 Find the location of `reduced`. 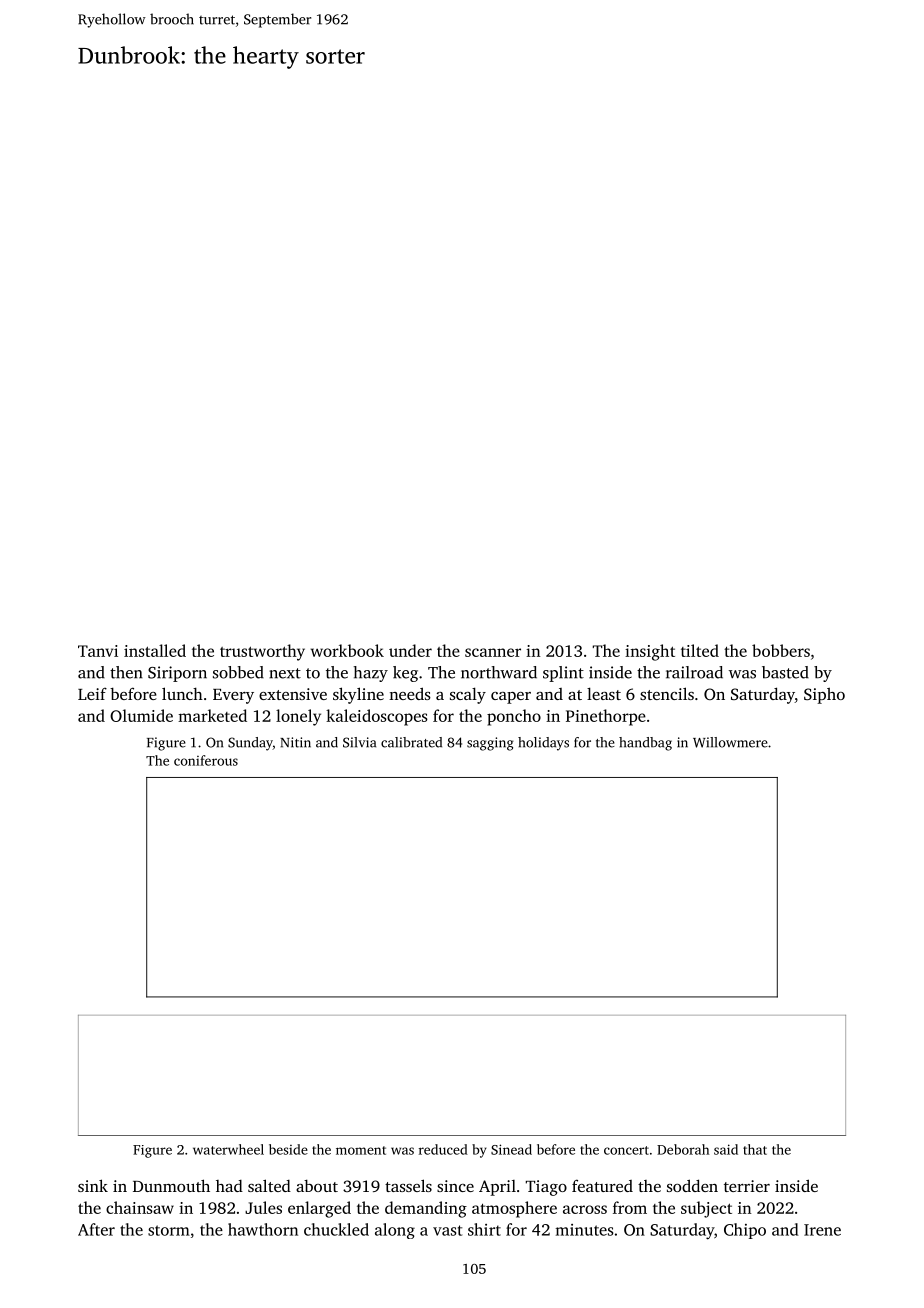

reduced is located at coordinates (443, 1149).
